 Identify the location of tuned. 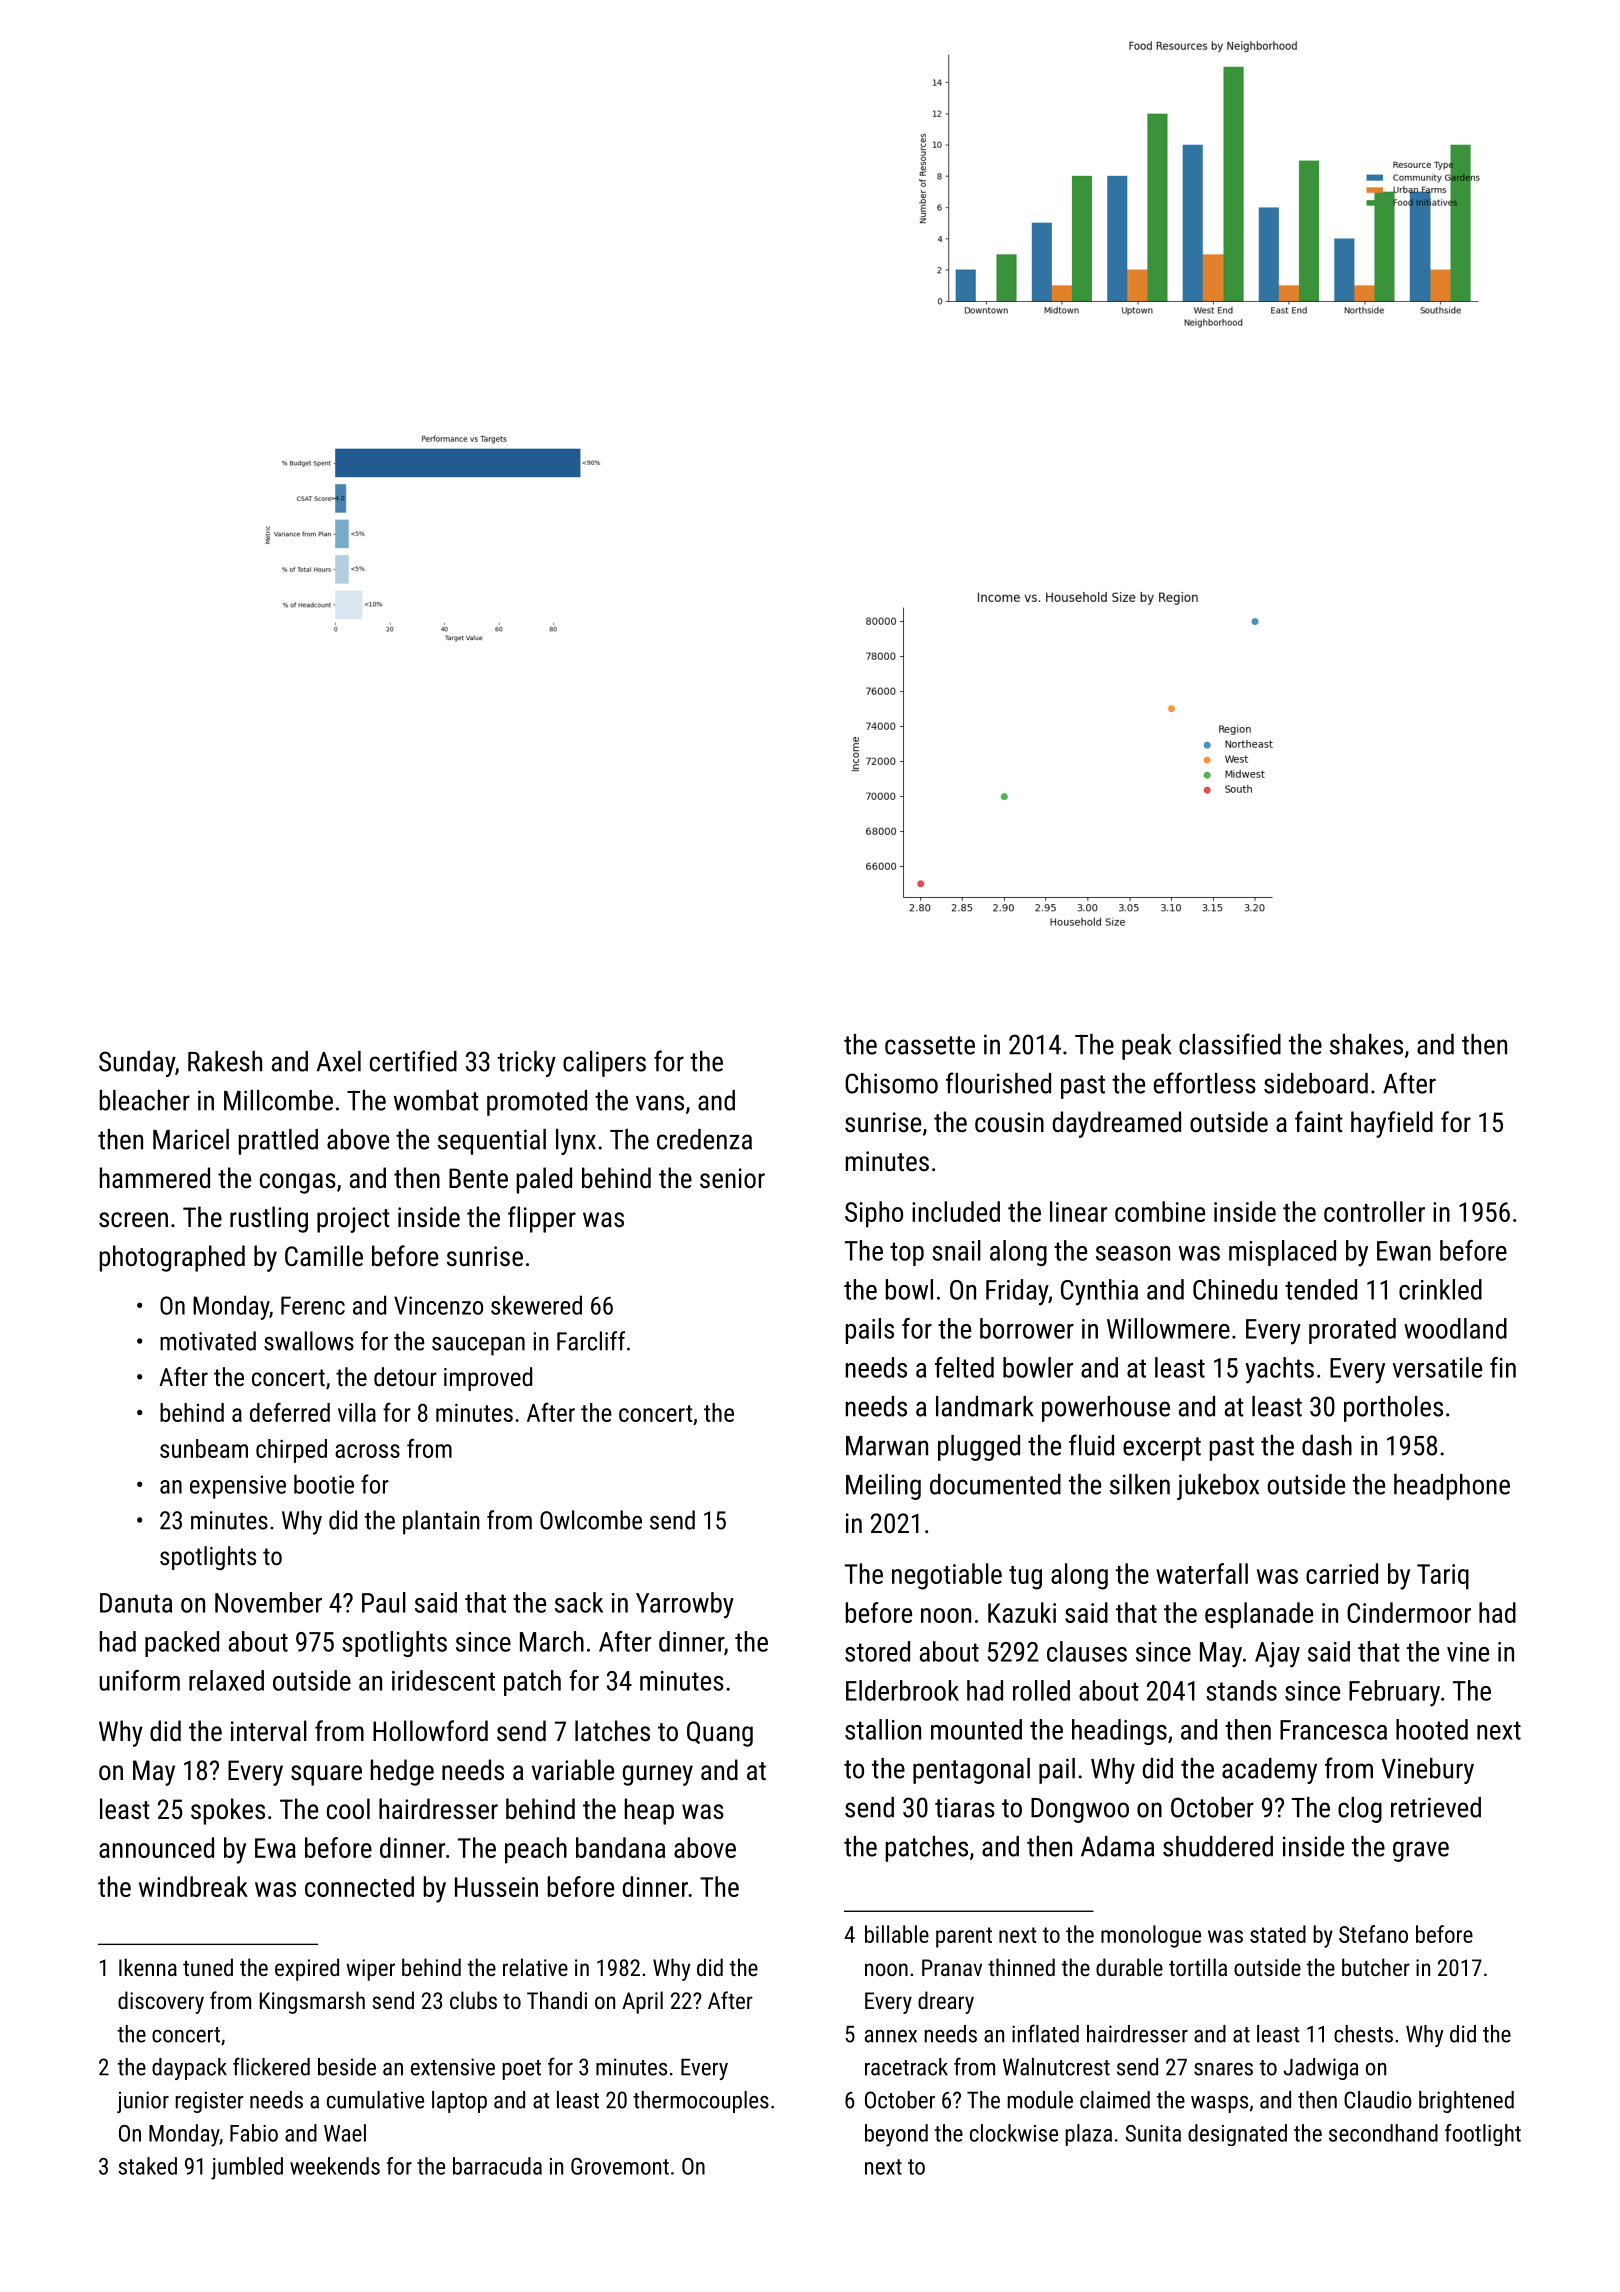
(208, 1967).
